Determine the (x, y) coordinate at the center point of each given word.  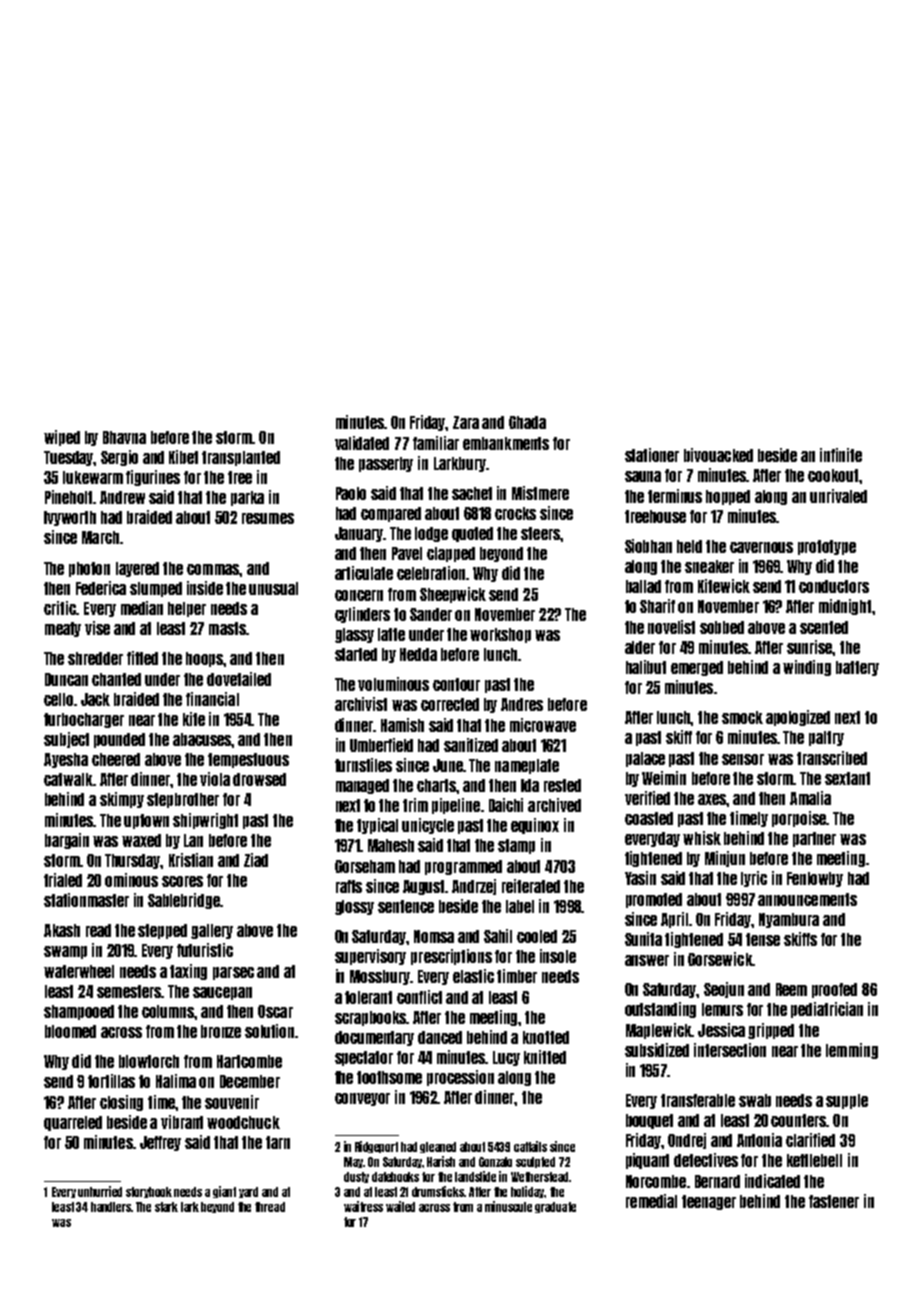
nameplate (527, 766)
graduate (555, 1207)
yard (248, 1192)
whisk (702, 838)
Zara (466, 422)
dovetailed (239, 679)
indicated (772, 1181)
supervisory (370, 957)
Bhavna (124, 437)
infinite (841, 455)
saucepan (222, 993)
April (674, 920)
